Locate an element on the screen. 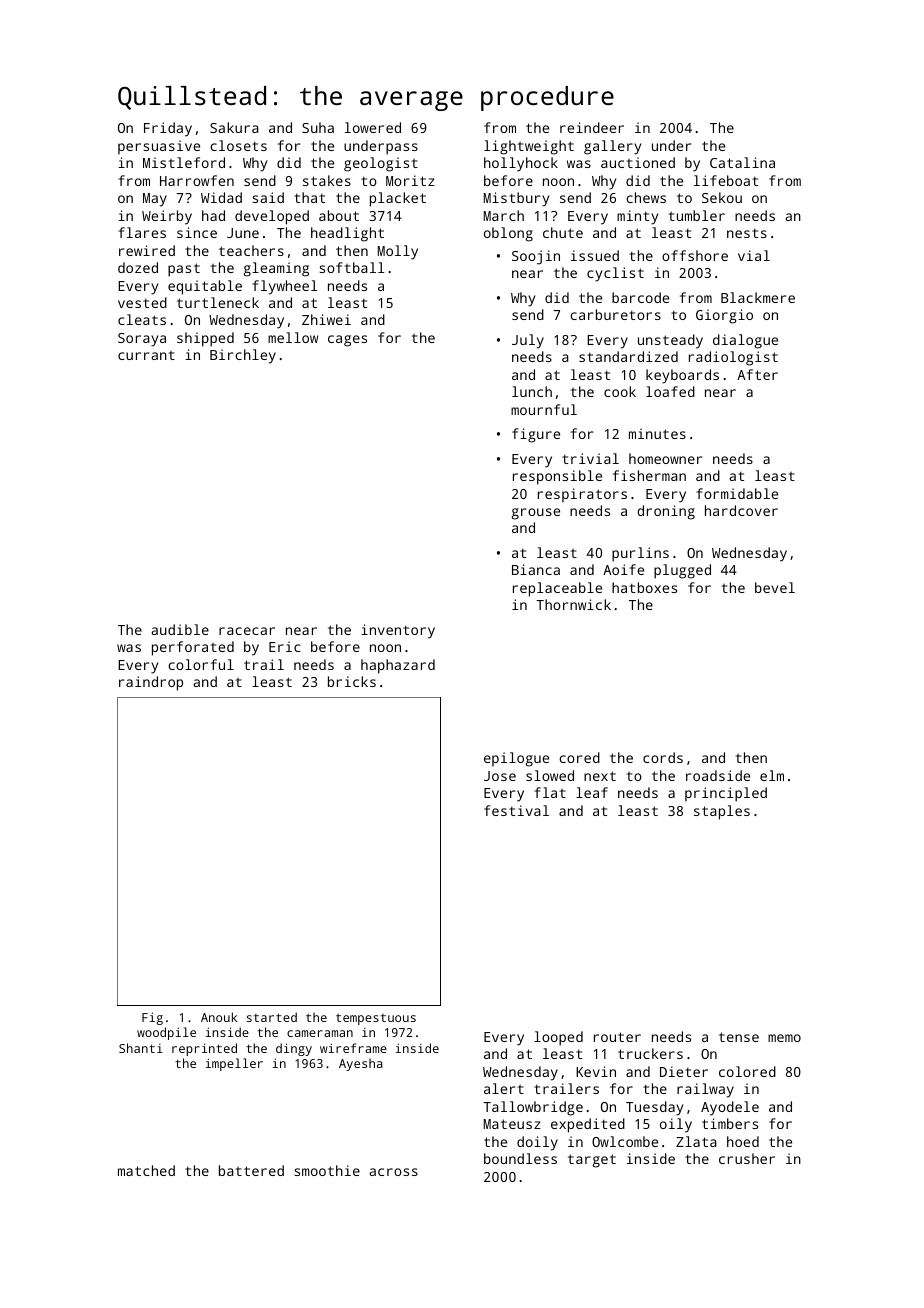 The height and width of the screenshot is (1308, 924). Blackmere is located at coordinates (758, 297).
